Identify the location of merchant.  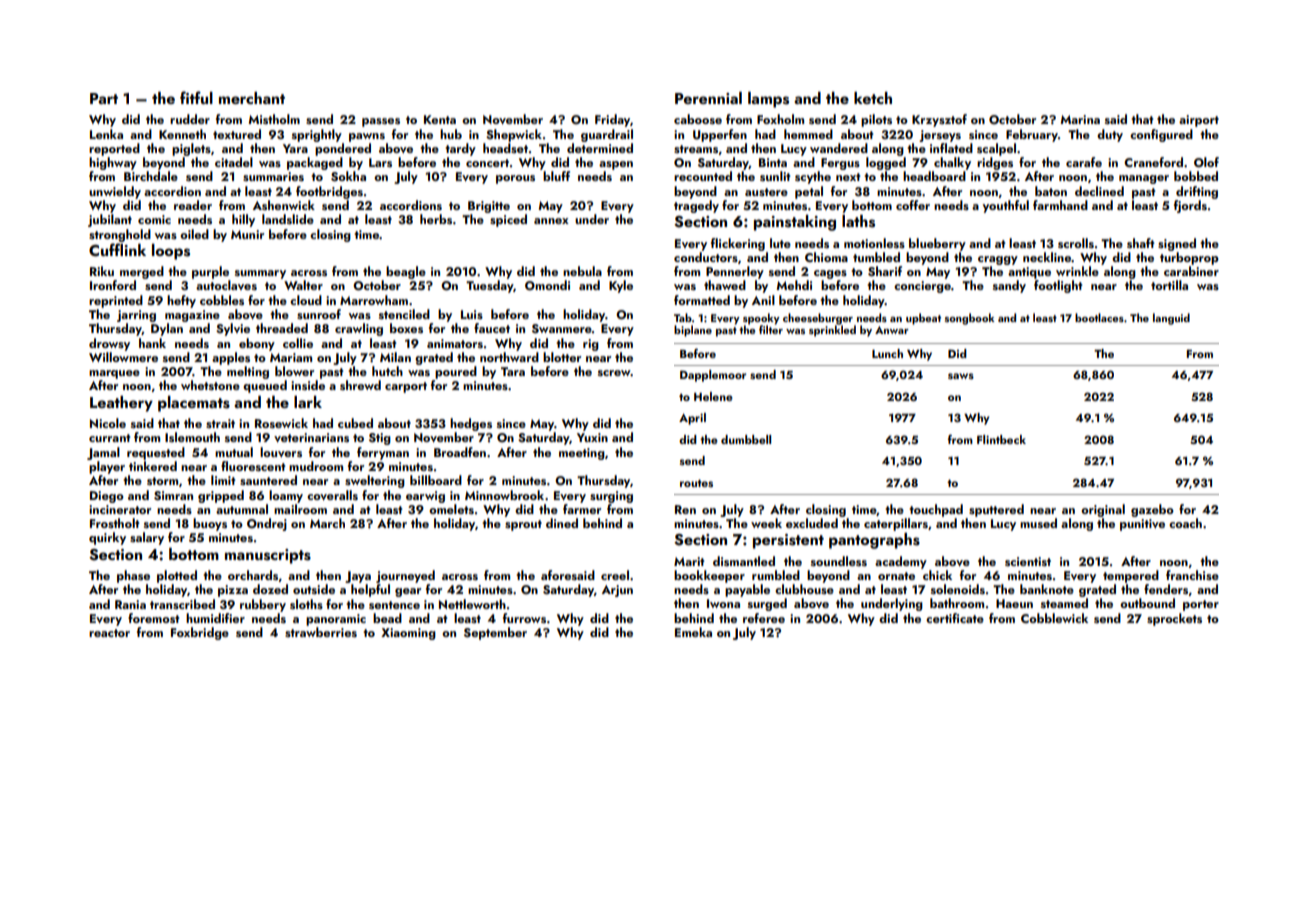
(252, 98).
